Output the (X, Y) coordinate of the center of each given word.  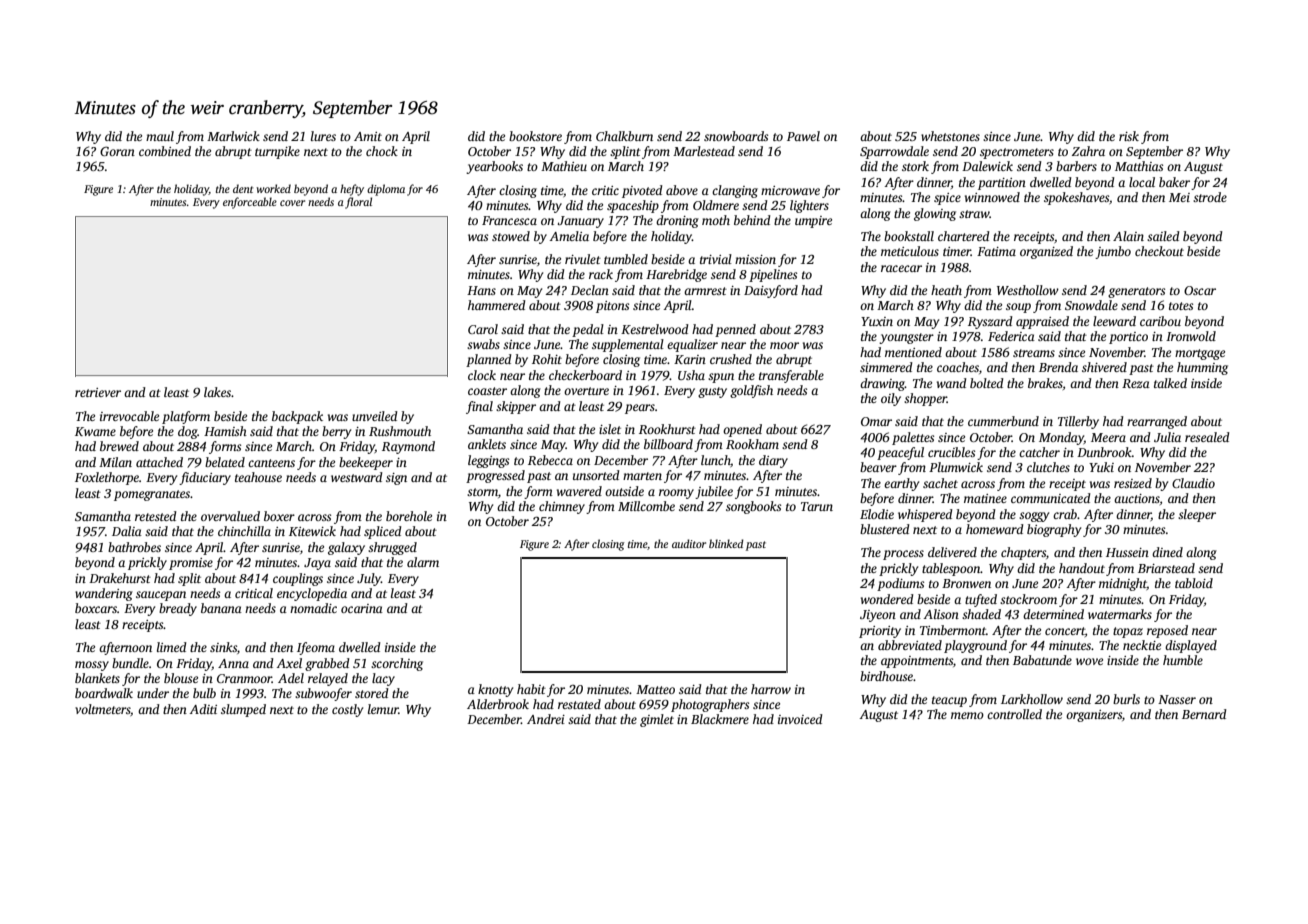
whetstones (950, 136)
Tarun (817, 506)
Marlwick (233, 136)
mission (755, 259)
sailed (1163, 236)
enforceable (250, 203)
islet (610, 429)
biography (1054, 530)
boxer (279, 516)
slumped (243, 710)
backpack (297, 417)
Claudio (1193, 483)
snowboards (736, 136)
